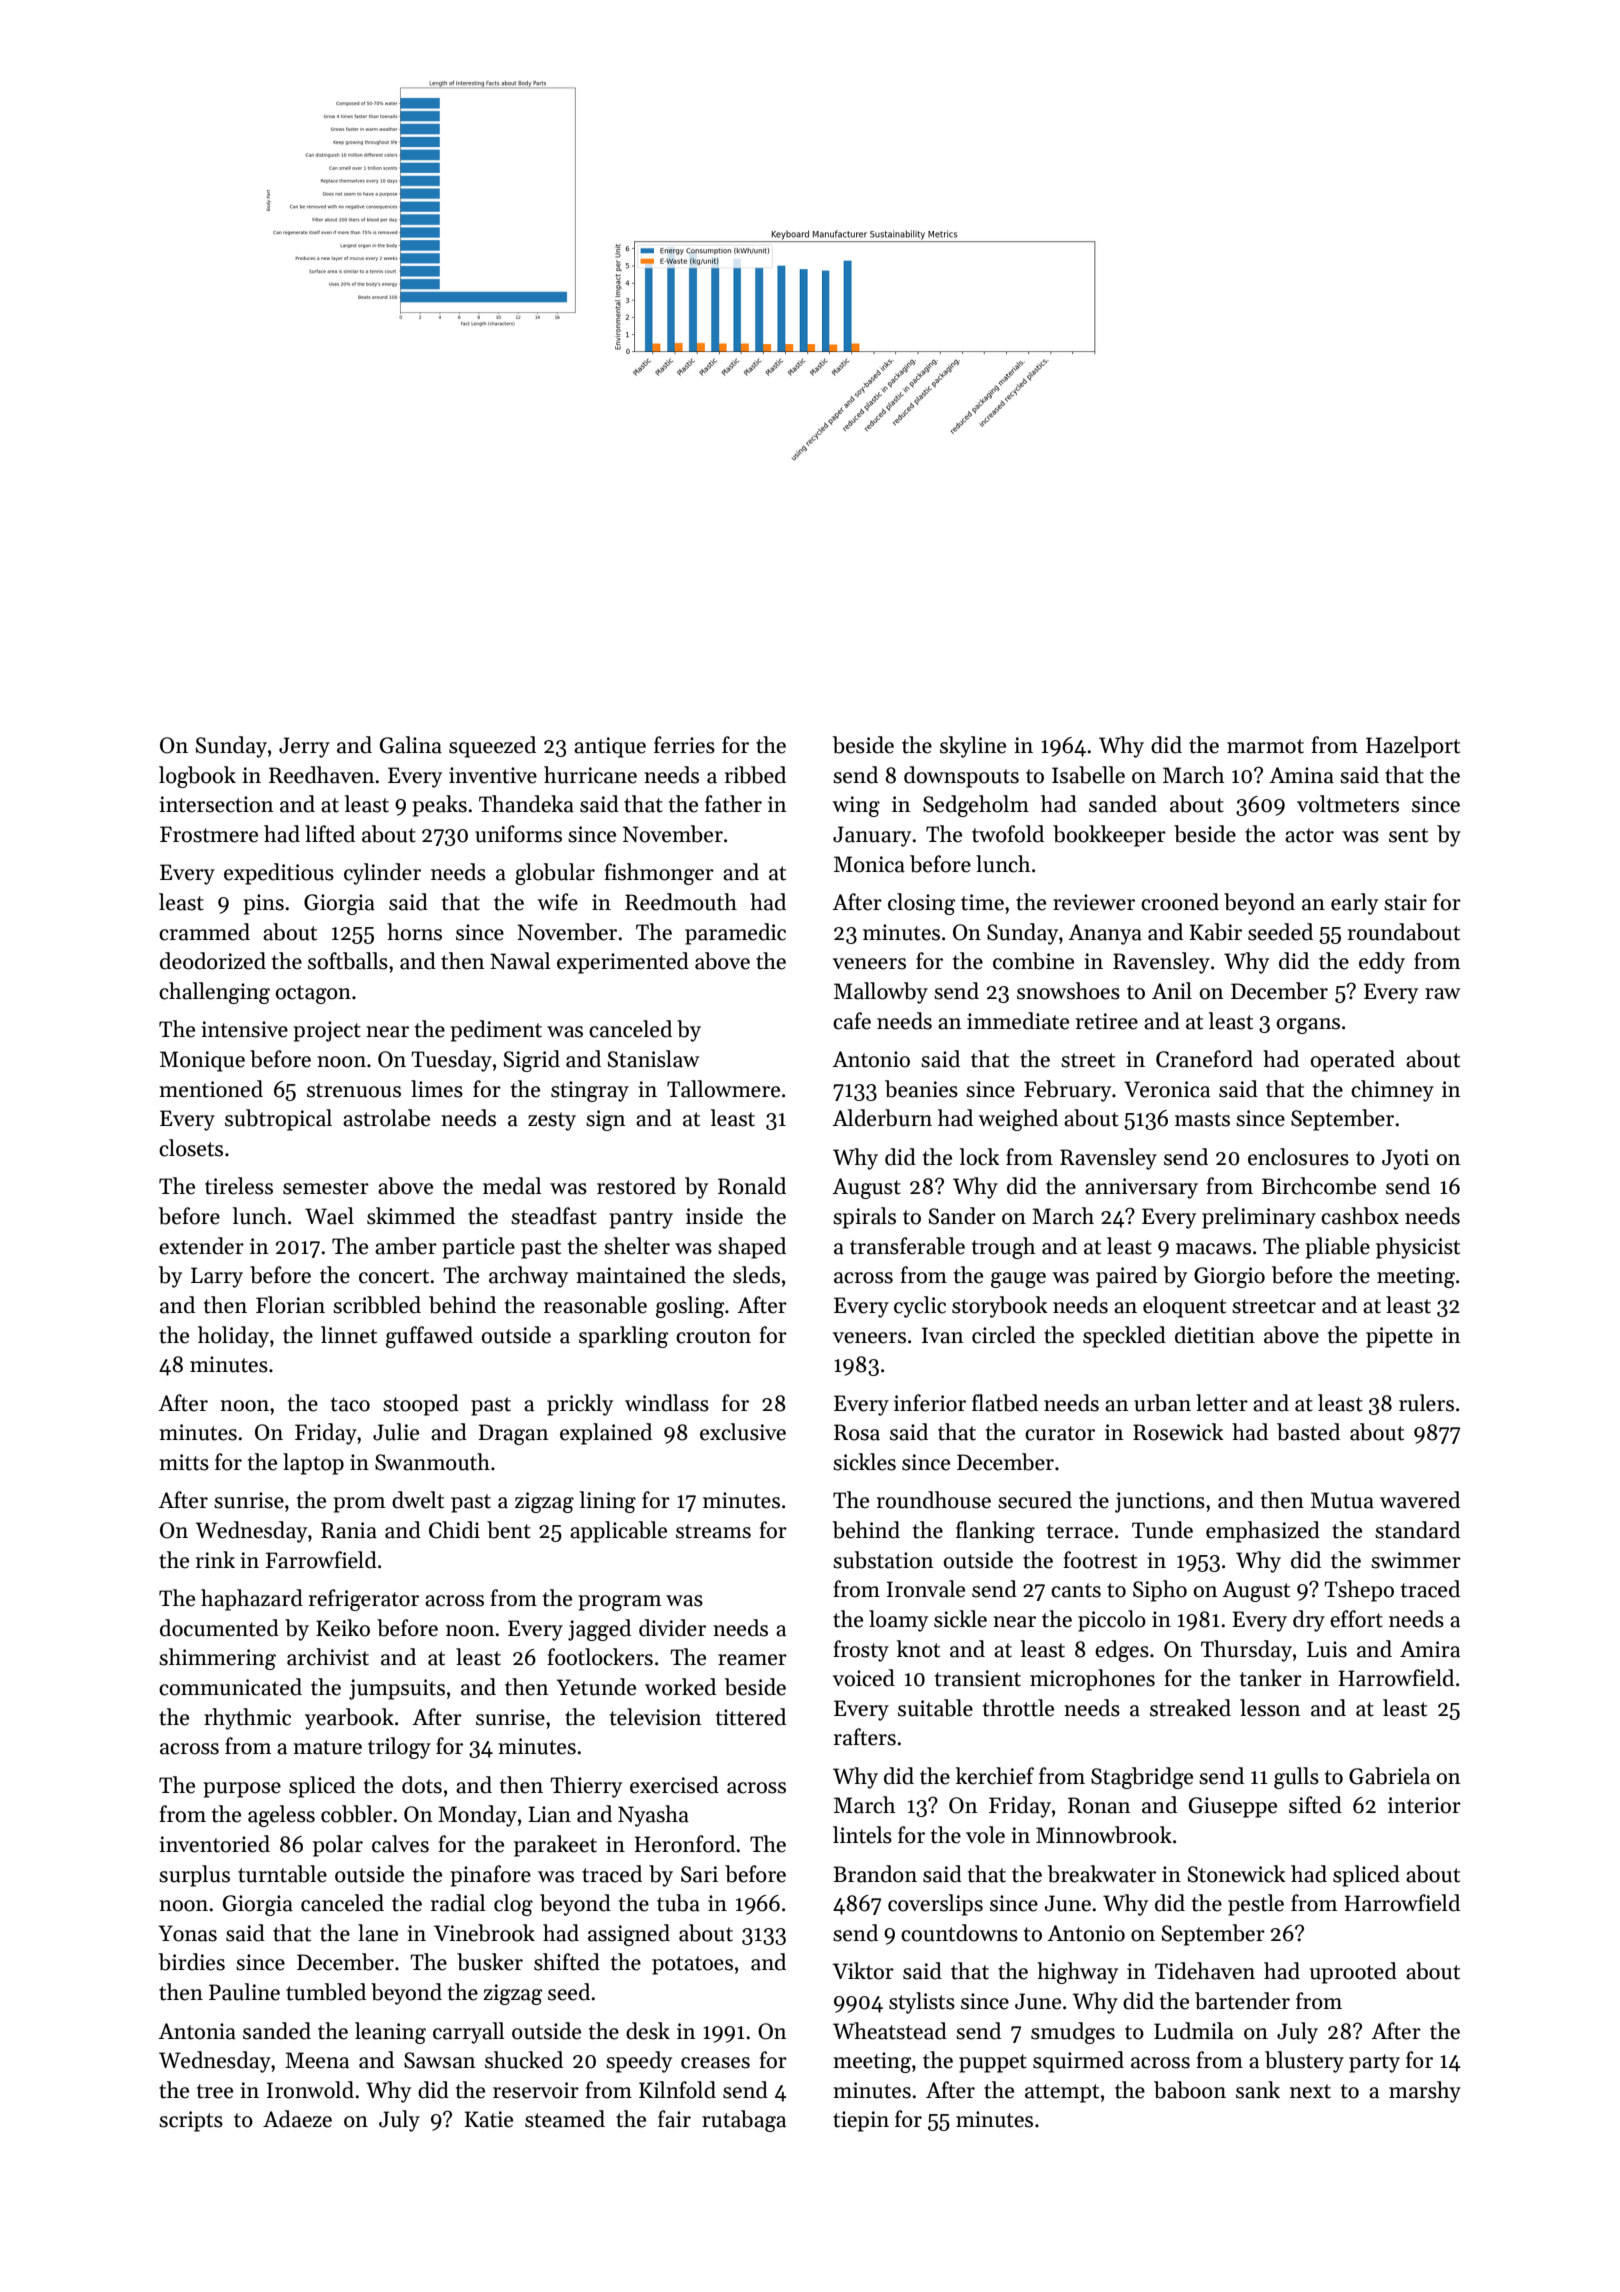 This page has width=1620, height=2292. Describe the element at coordinates (386, 1118) in the page. I see `astrolabe` at that location.
